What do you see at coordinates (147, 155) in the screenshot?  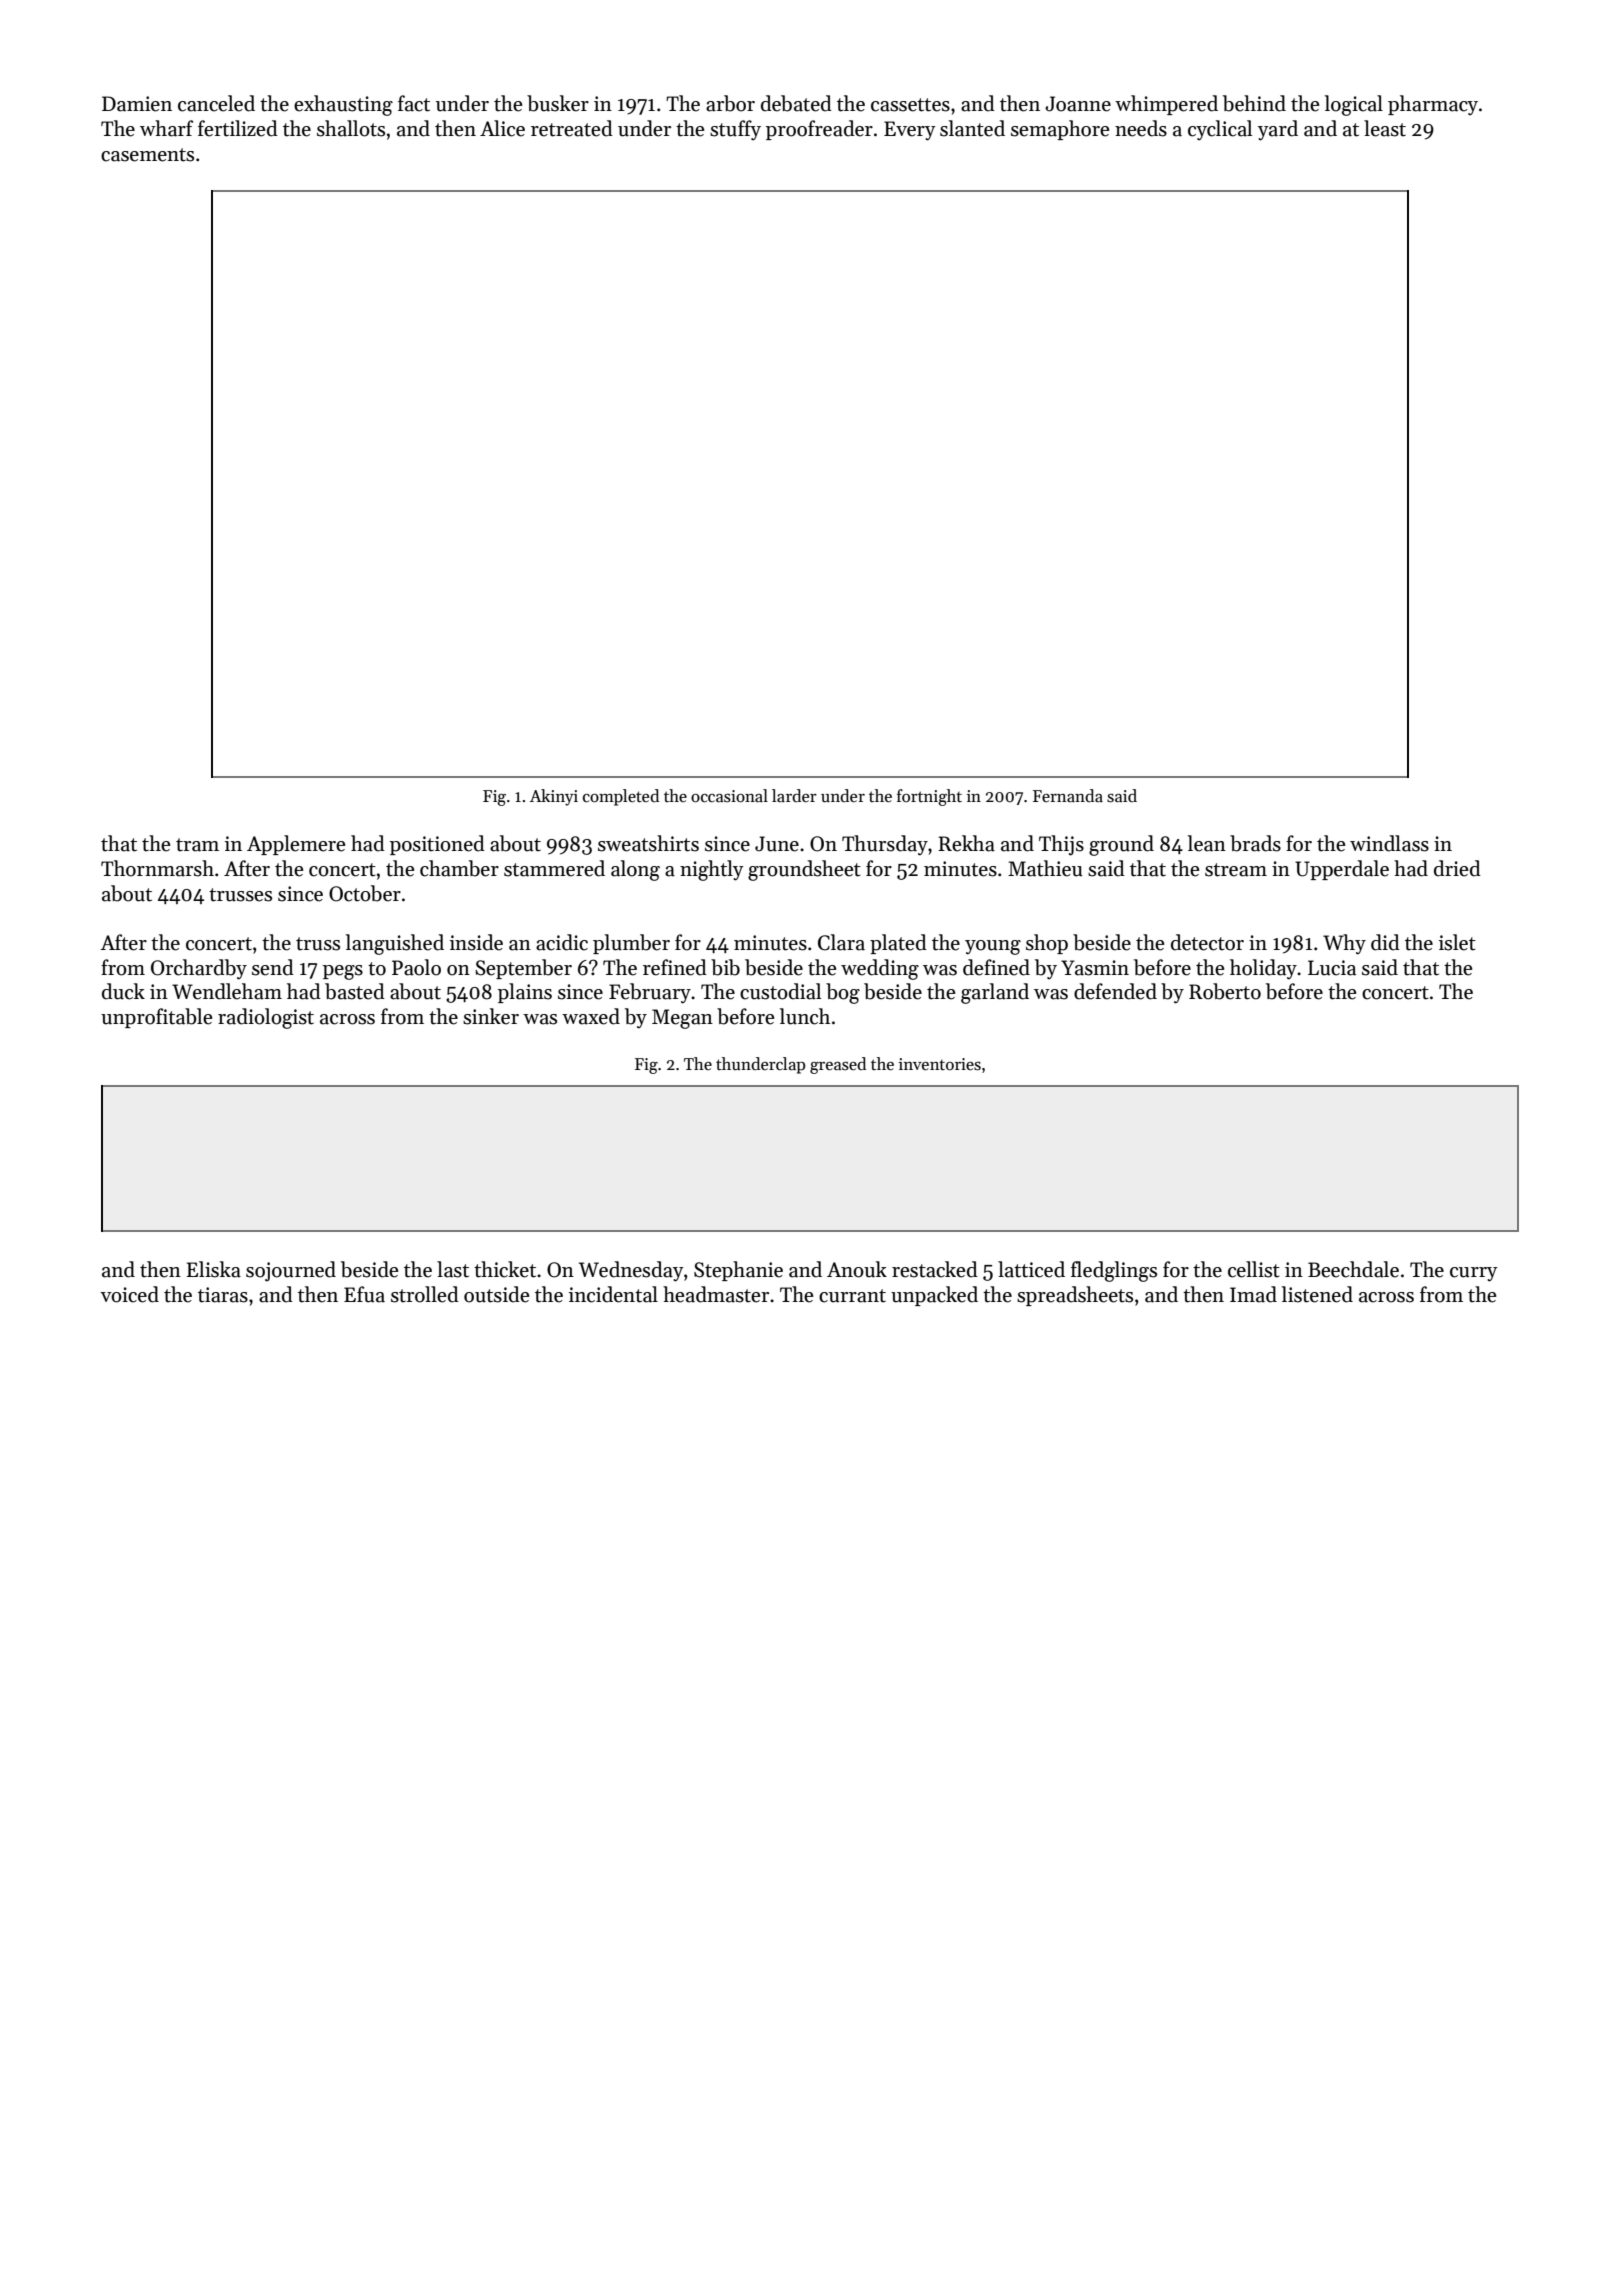 I see `casements` at bounding box center [147, 155].
